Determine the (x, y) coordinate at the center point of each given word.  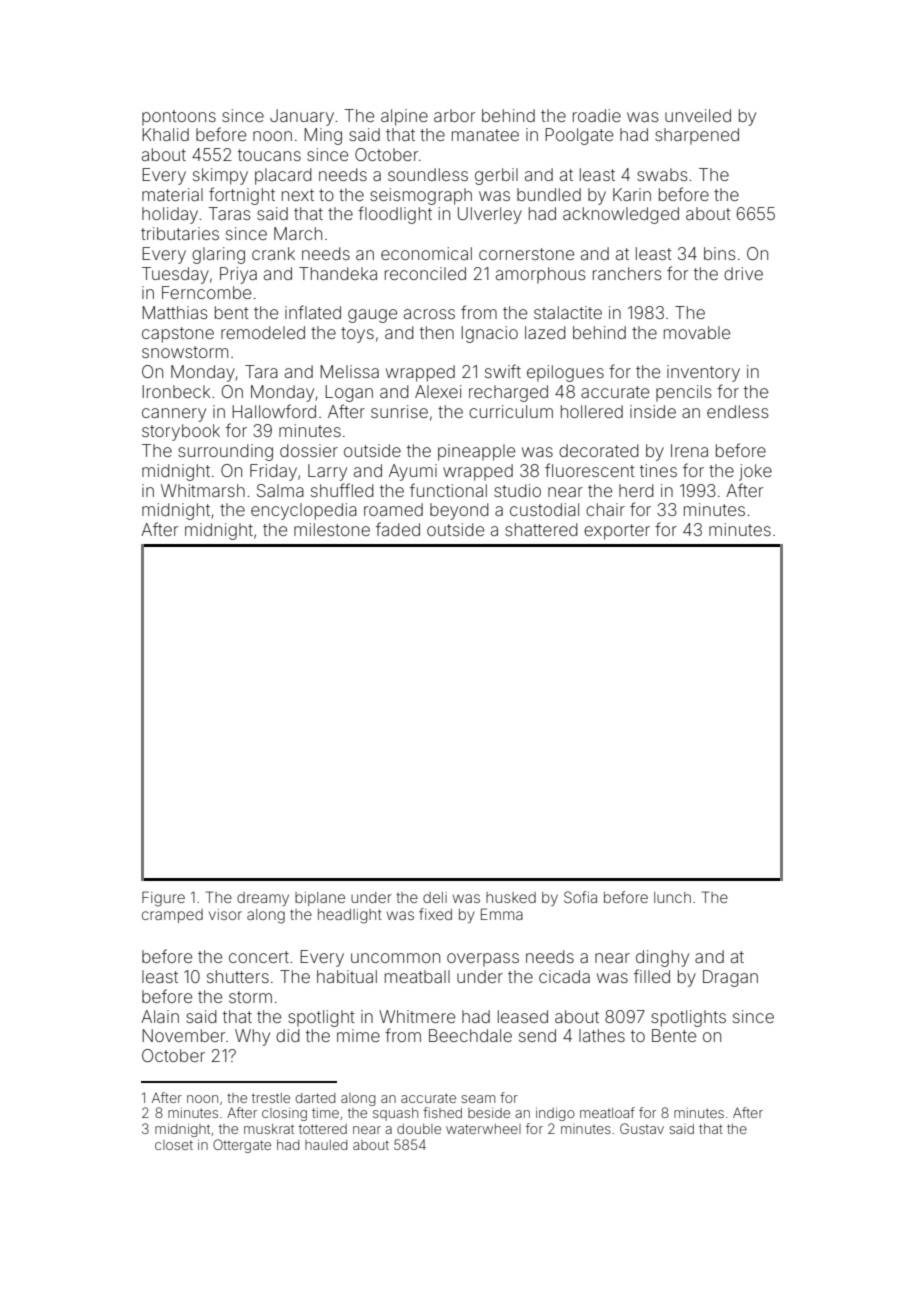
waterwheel (483, 1129)
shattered (541, 529)
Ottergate (242, 1146)
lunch (672, 897)
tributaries (180, 233)
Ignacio (489, 334)
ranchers (627, 273)
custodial (544, 509)
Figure (163, 899)
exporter (617, 532)
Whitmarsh (203, 490)
